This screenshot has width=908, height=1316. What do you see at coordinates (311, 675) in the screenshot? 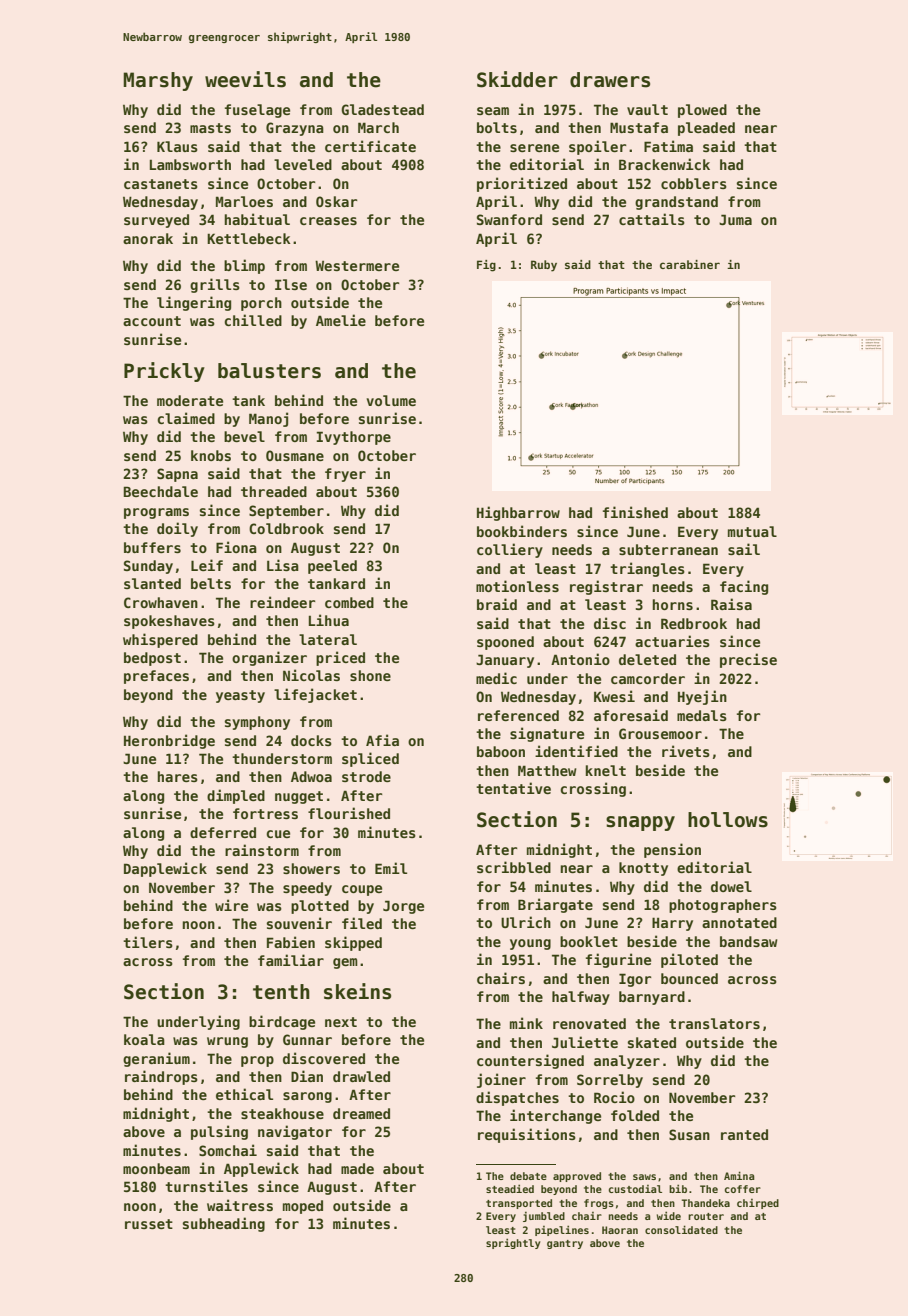
I see `Nicolas` at bounding box center [311, 675].
